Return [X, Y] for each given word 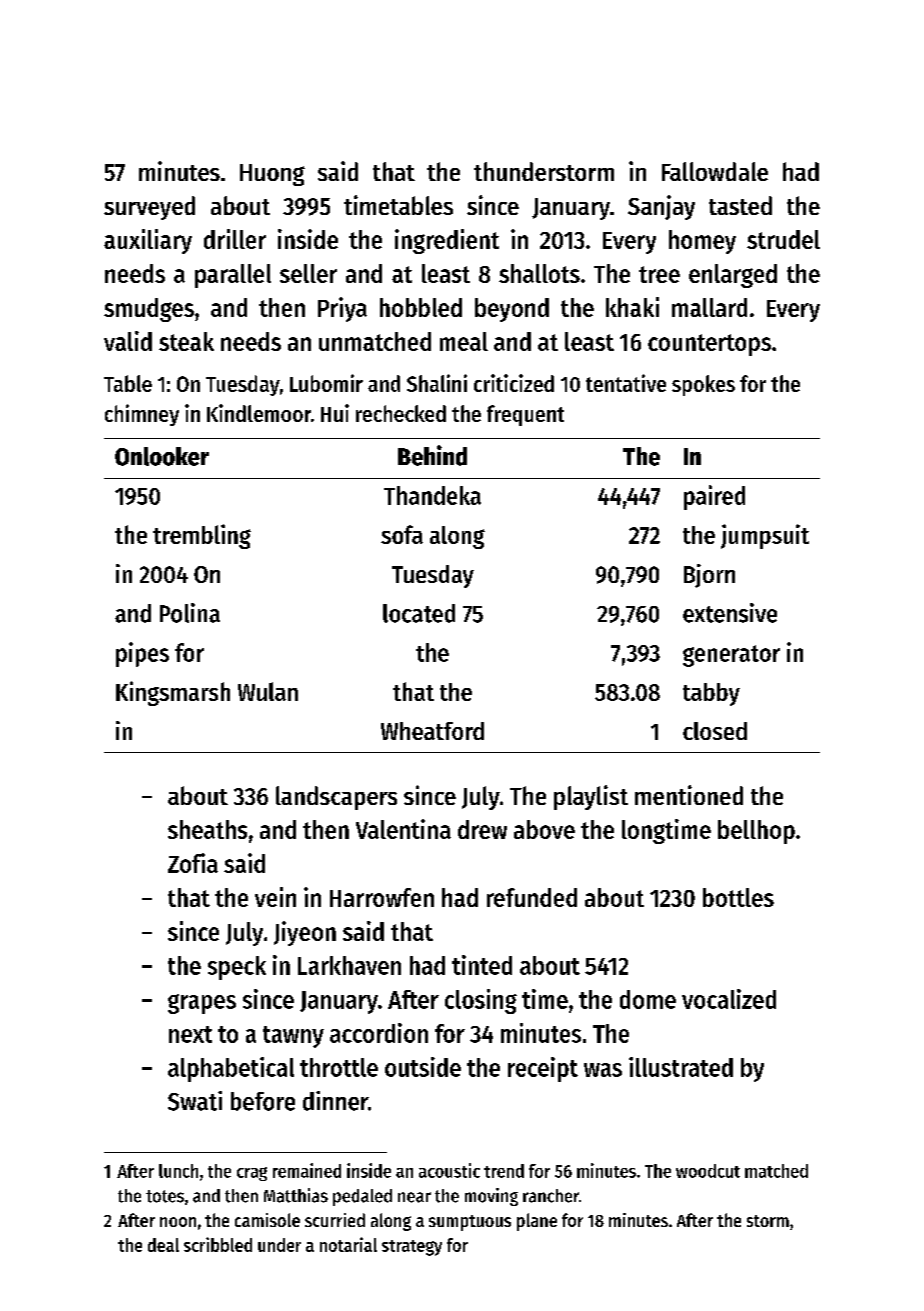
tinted [482, 965]
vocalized [729, 999]
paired [714, 497]
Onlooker [162, 456]
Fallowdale [715, 171]
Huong [272, 175]
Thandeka [432, 495]
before [263, 1101]
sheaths [207, 829]
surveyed [149, 208]
